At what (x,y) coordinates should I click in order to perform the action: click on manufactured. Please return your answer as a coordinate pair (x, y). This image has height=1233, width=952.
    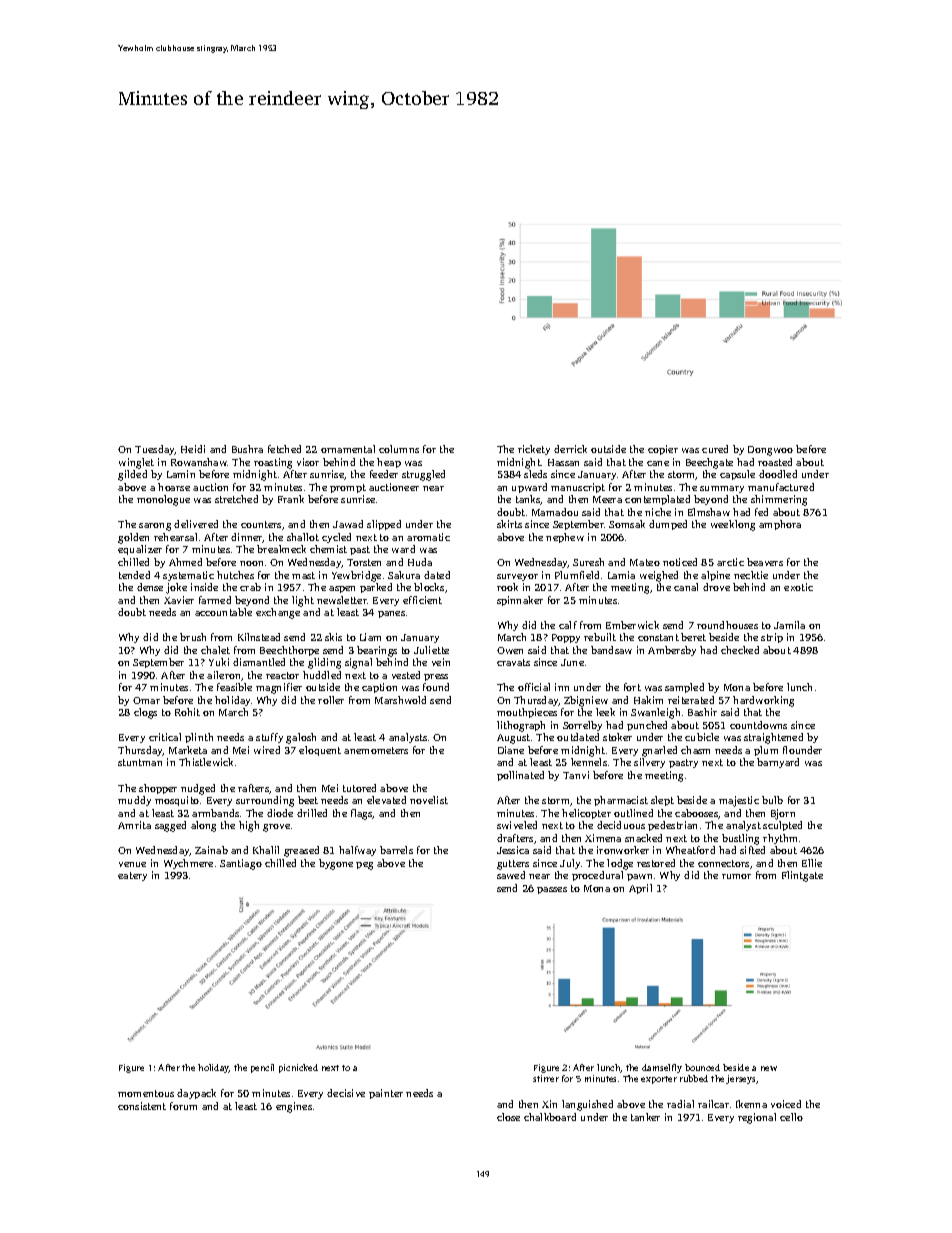
    Looking at the image, I should click on (781, 487).
